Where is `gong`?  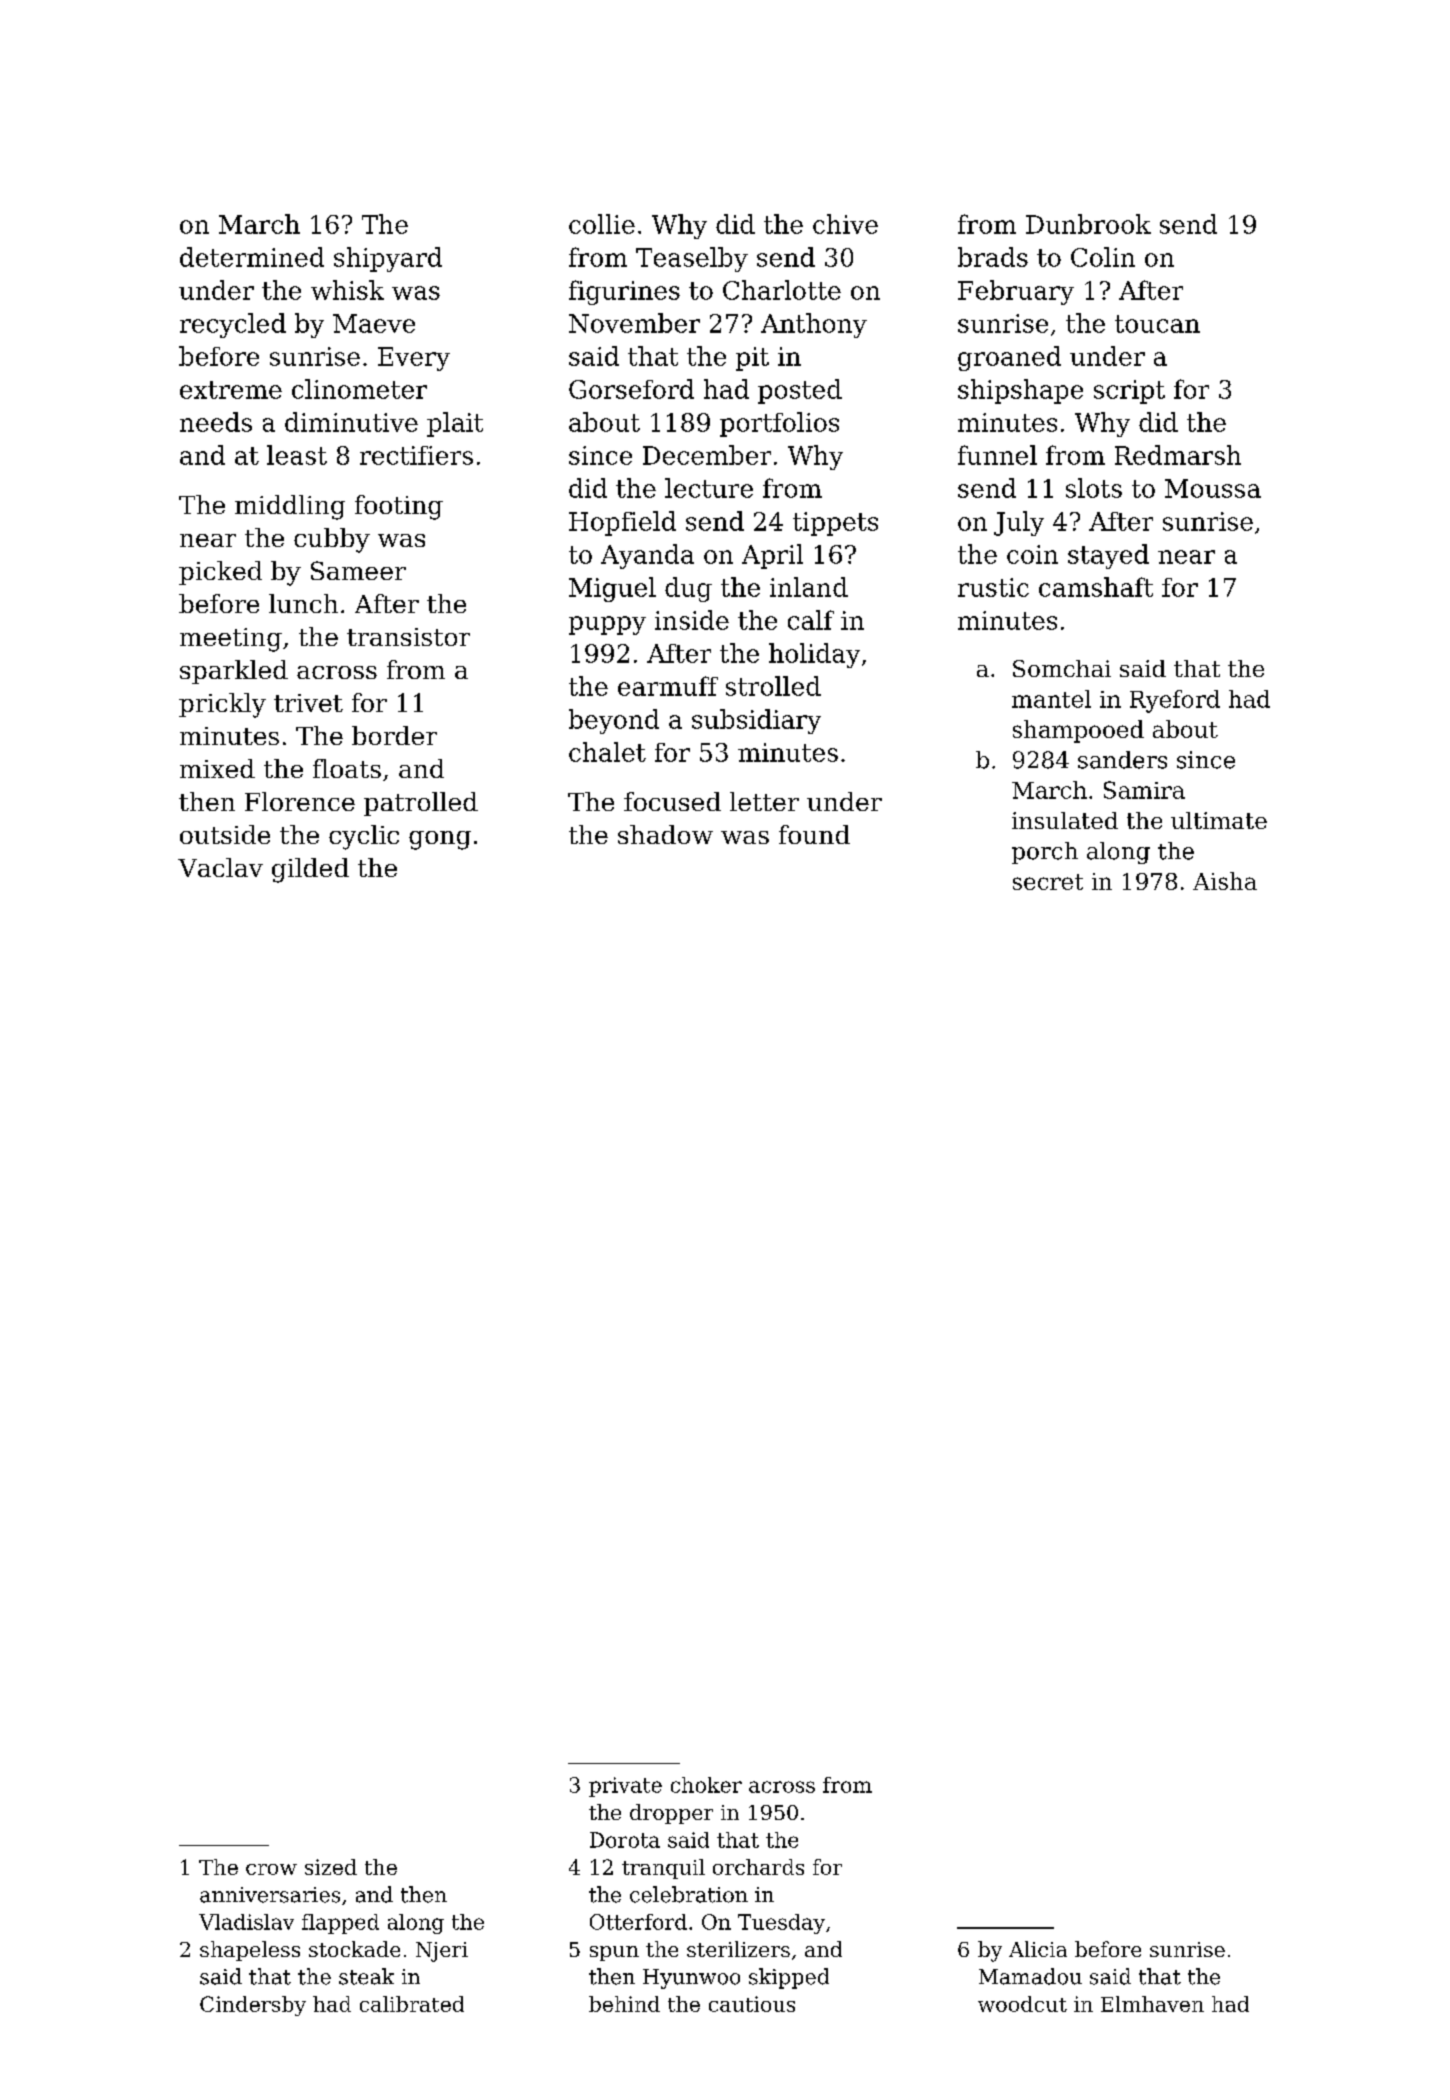 gong is located at coordinates (440, 840).
